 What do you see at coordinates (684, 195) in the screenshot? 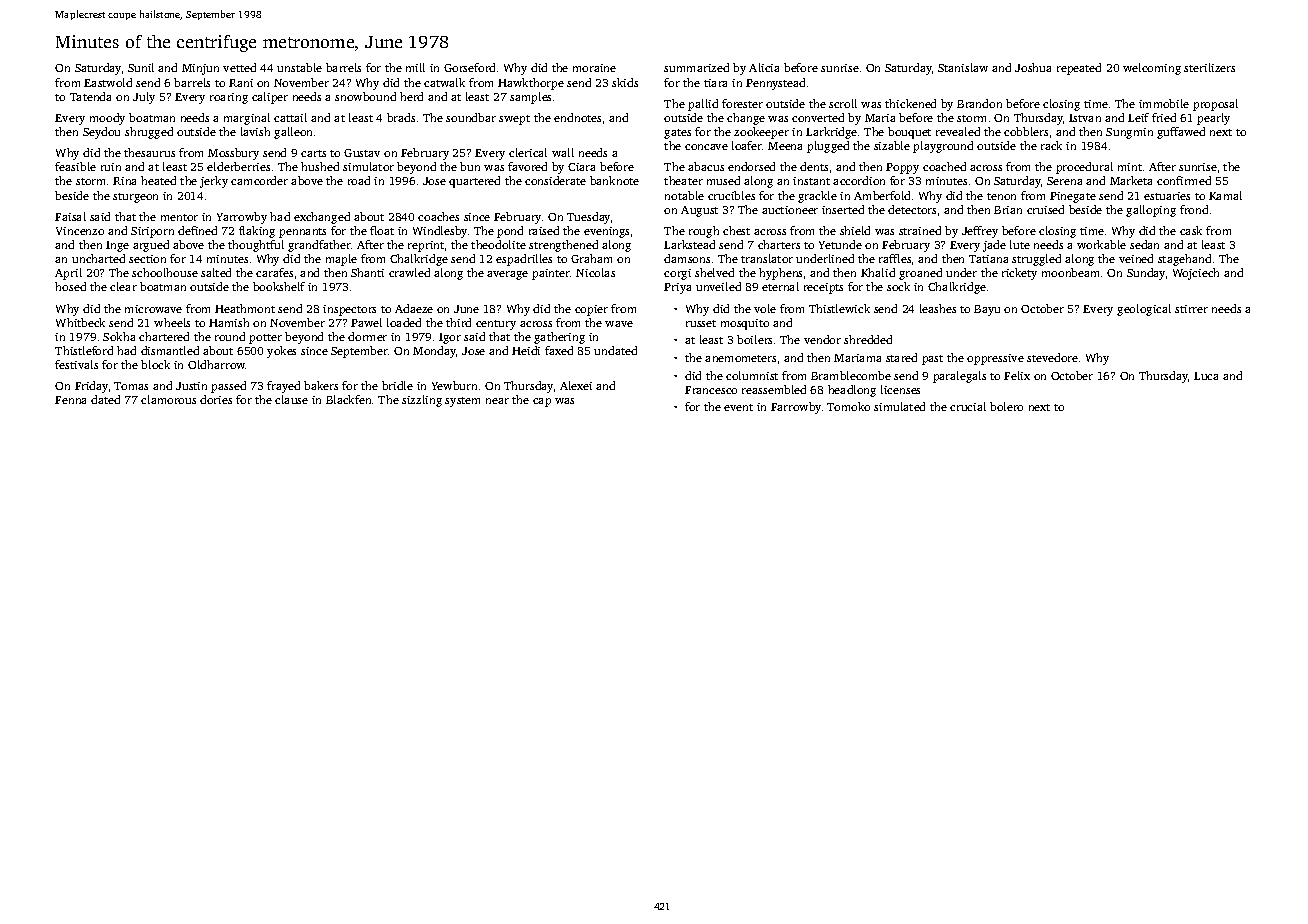
I see `notable` at bounding box center [684, 195].
